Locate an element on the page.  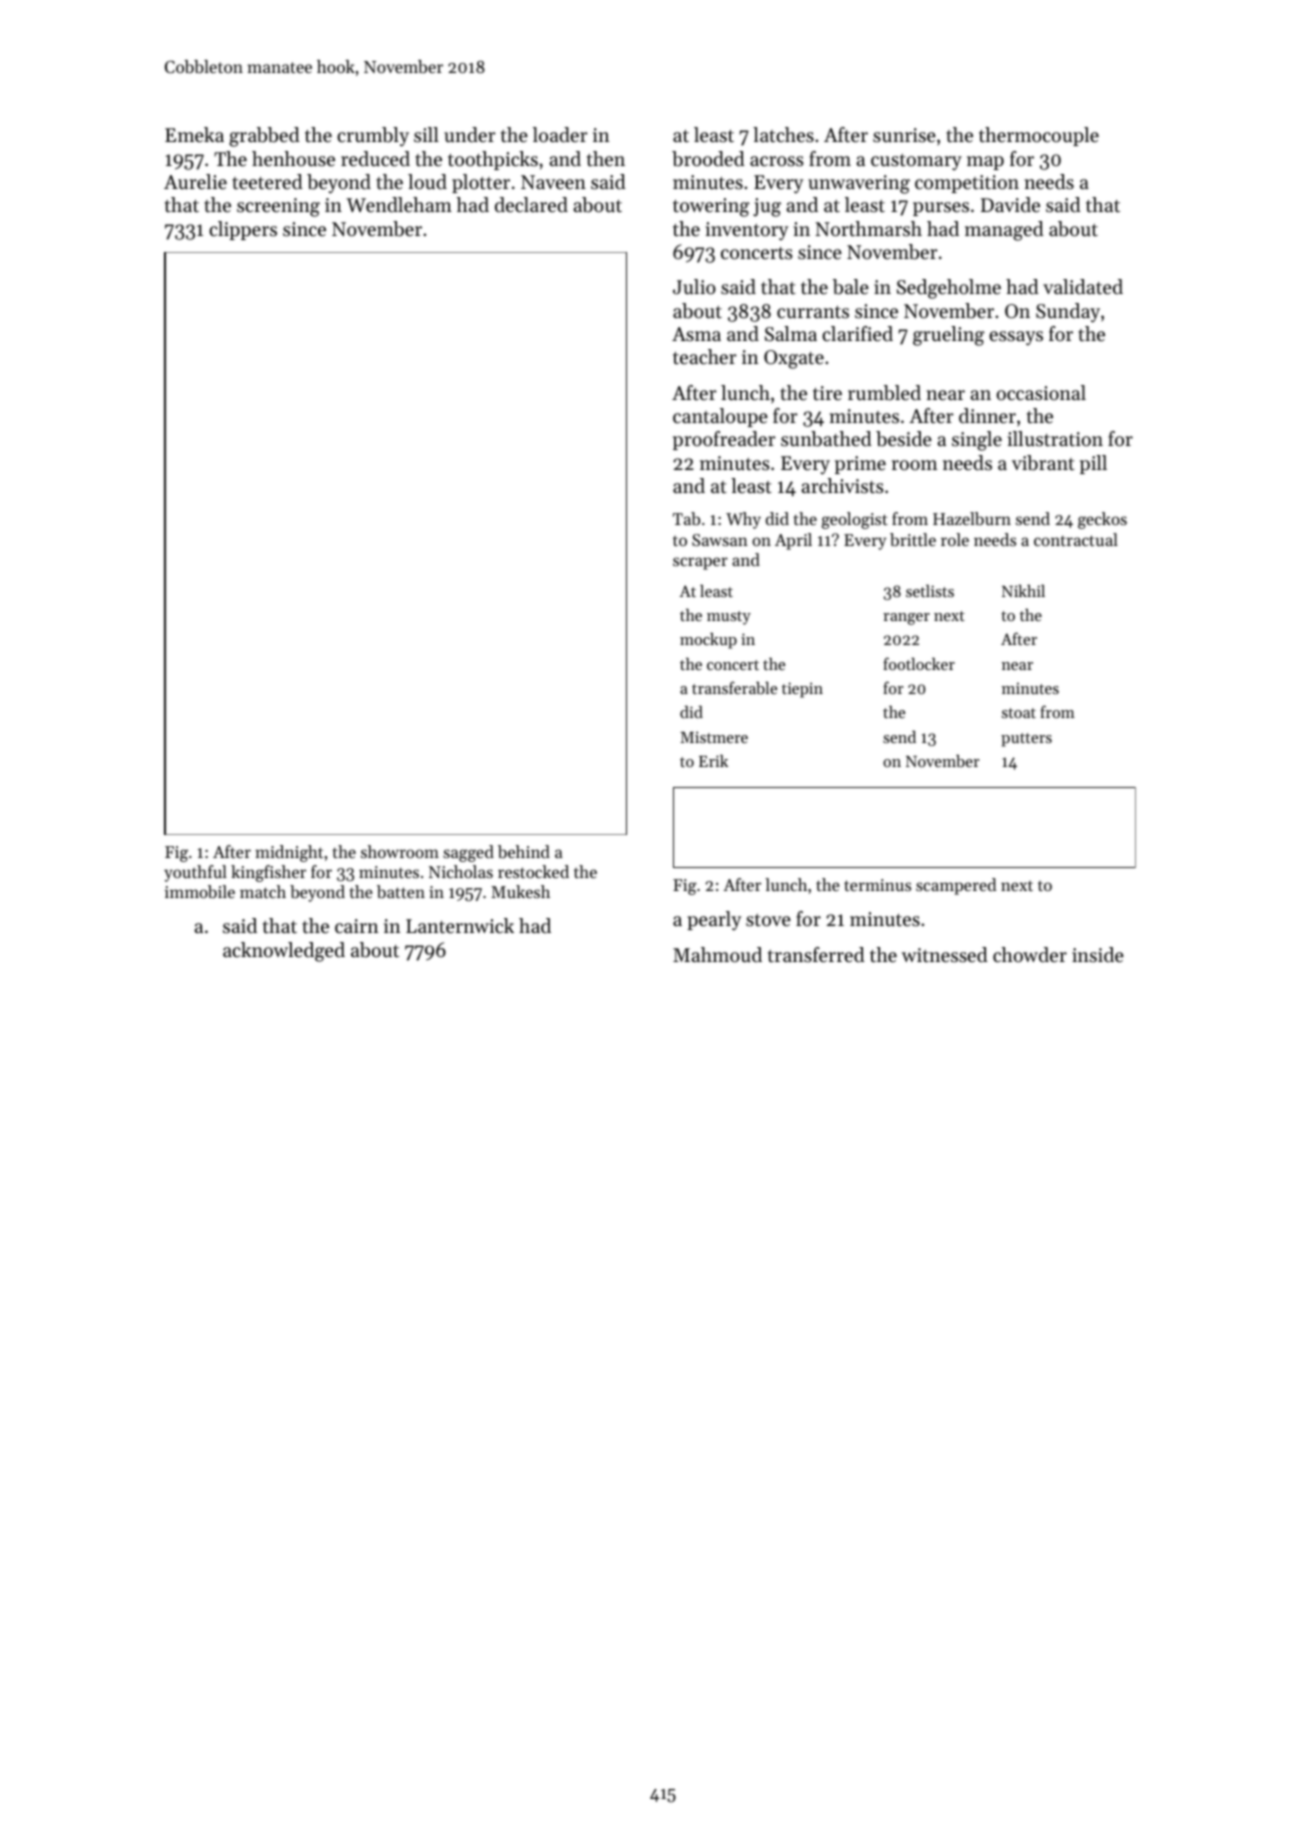
Emeka is located at coordinates (194, 135).
